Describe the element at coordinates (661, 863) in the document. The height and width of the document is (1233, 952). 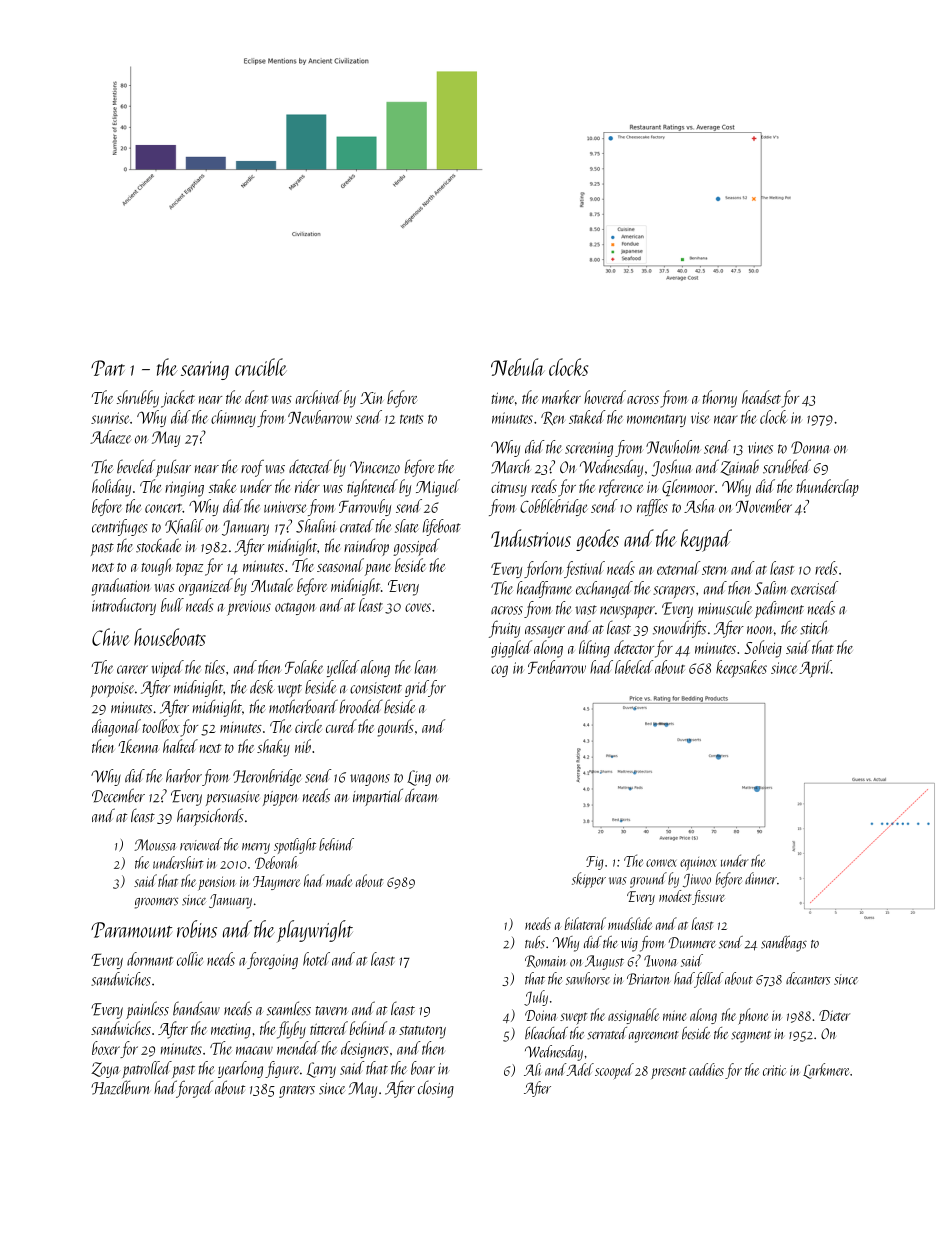
I see `convex` at that location.
